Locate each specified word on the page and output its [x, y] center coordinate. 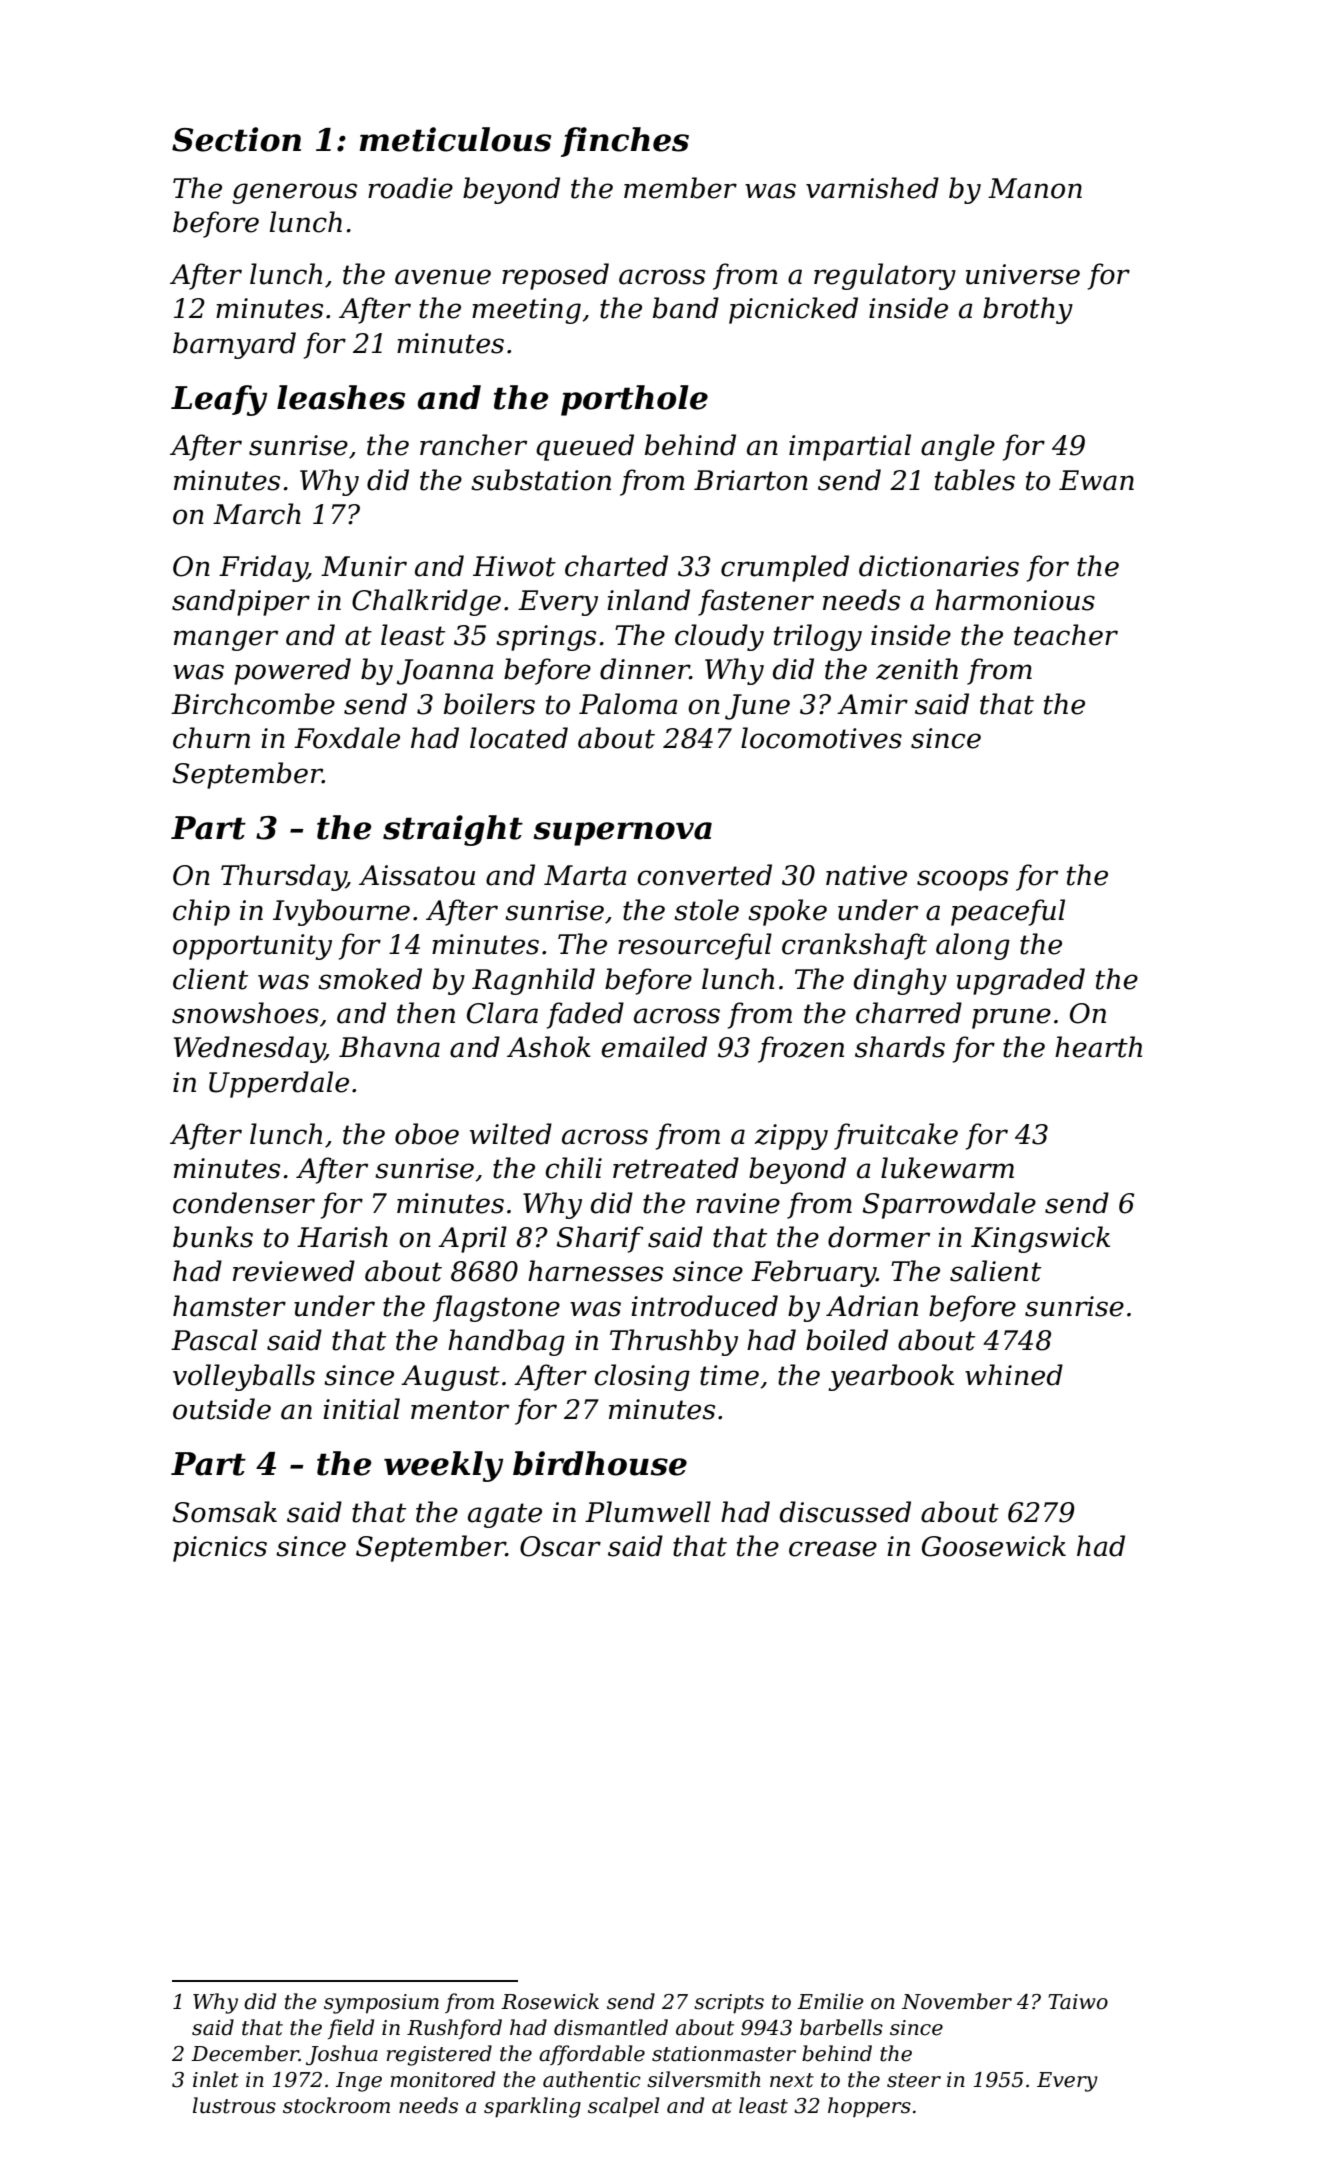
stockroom [336, 2105]
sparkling [532, 2107]
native [866, 875]
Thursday [283, 877]
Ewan [1096, 480]
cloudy [719, 637]
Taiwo [1078, 2002]
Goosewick [994, 1546]
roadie [410, 188]
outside [222, 1409]
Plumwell [648, 1512]
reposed [555, 276]
